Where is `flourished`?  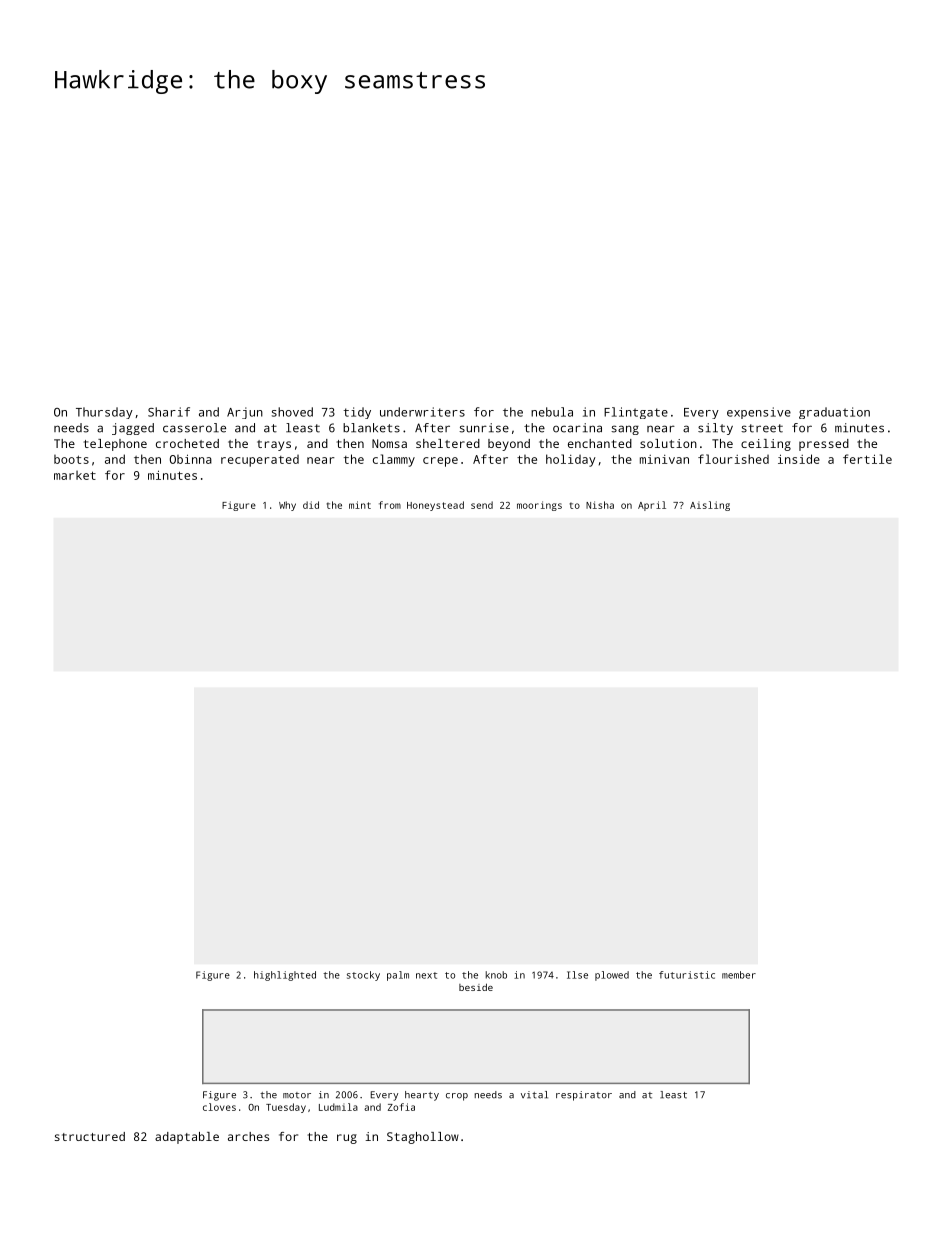 flourished is located at coordinates (733, 459).
